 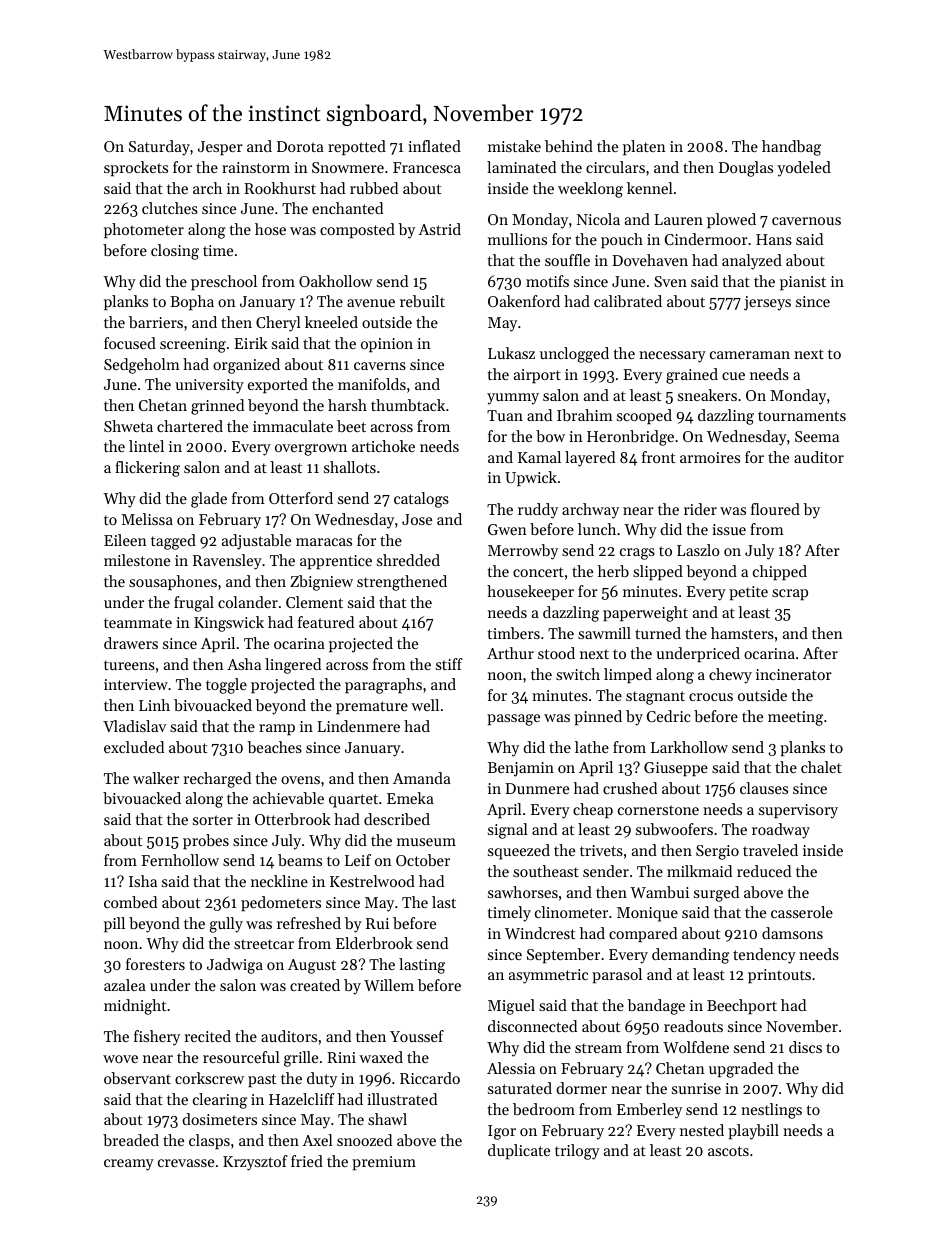 What do you see at coordinates (511, 353) in the screenshot?
I see `Lukasz` at bounding box center [511, 353].
